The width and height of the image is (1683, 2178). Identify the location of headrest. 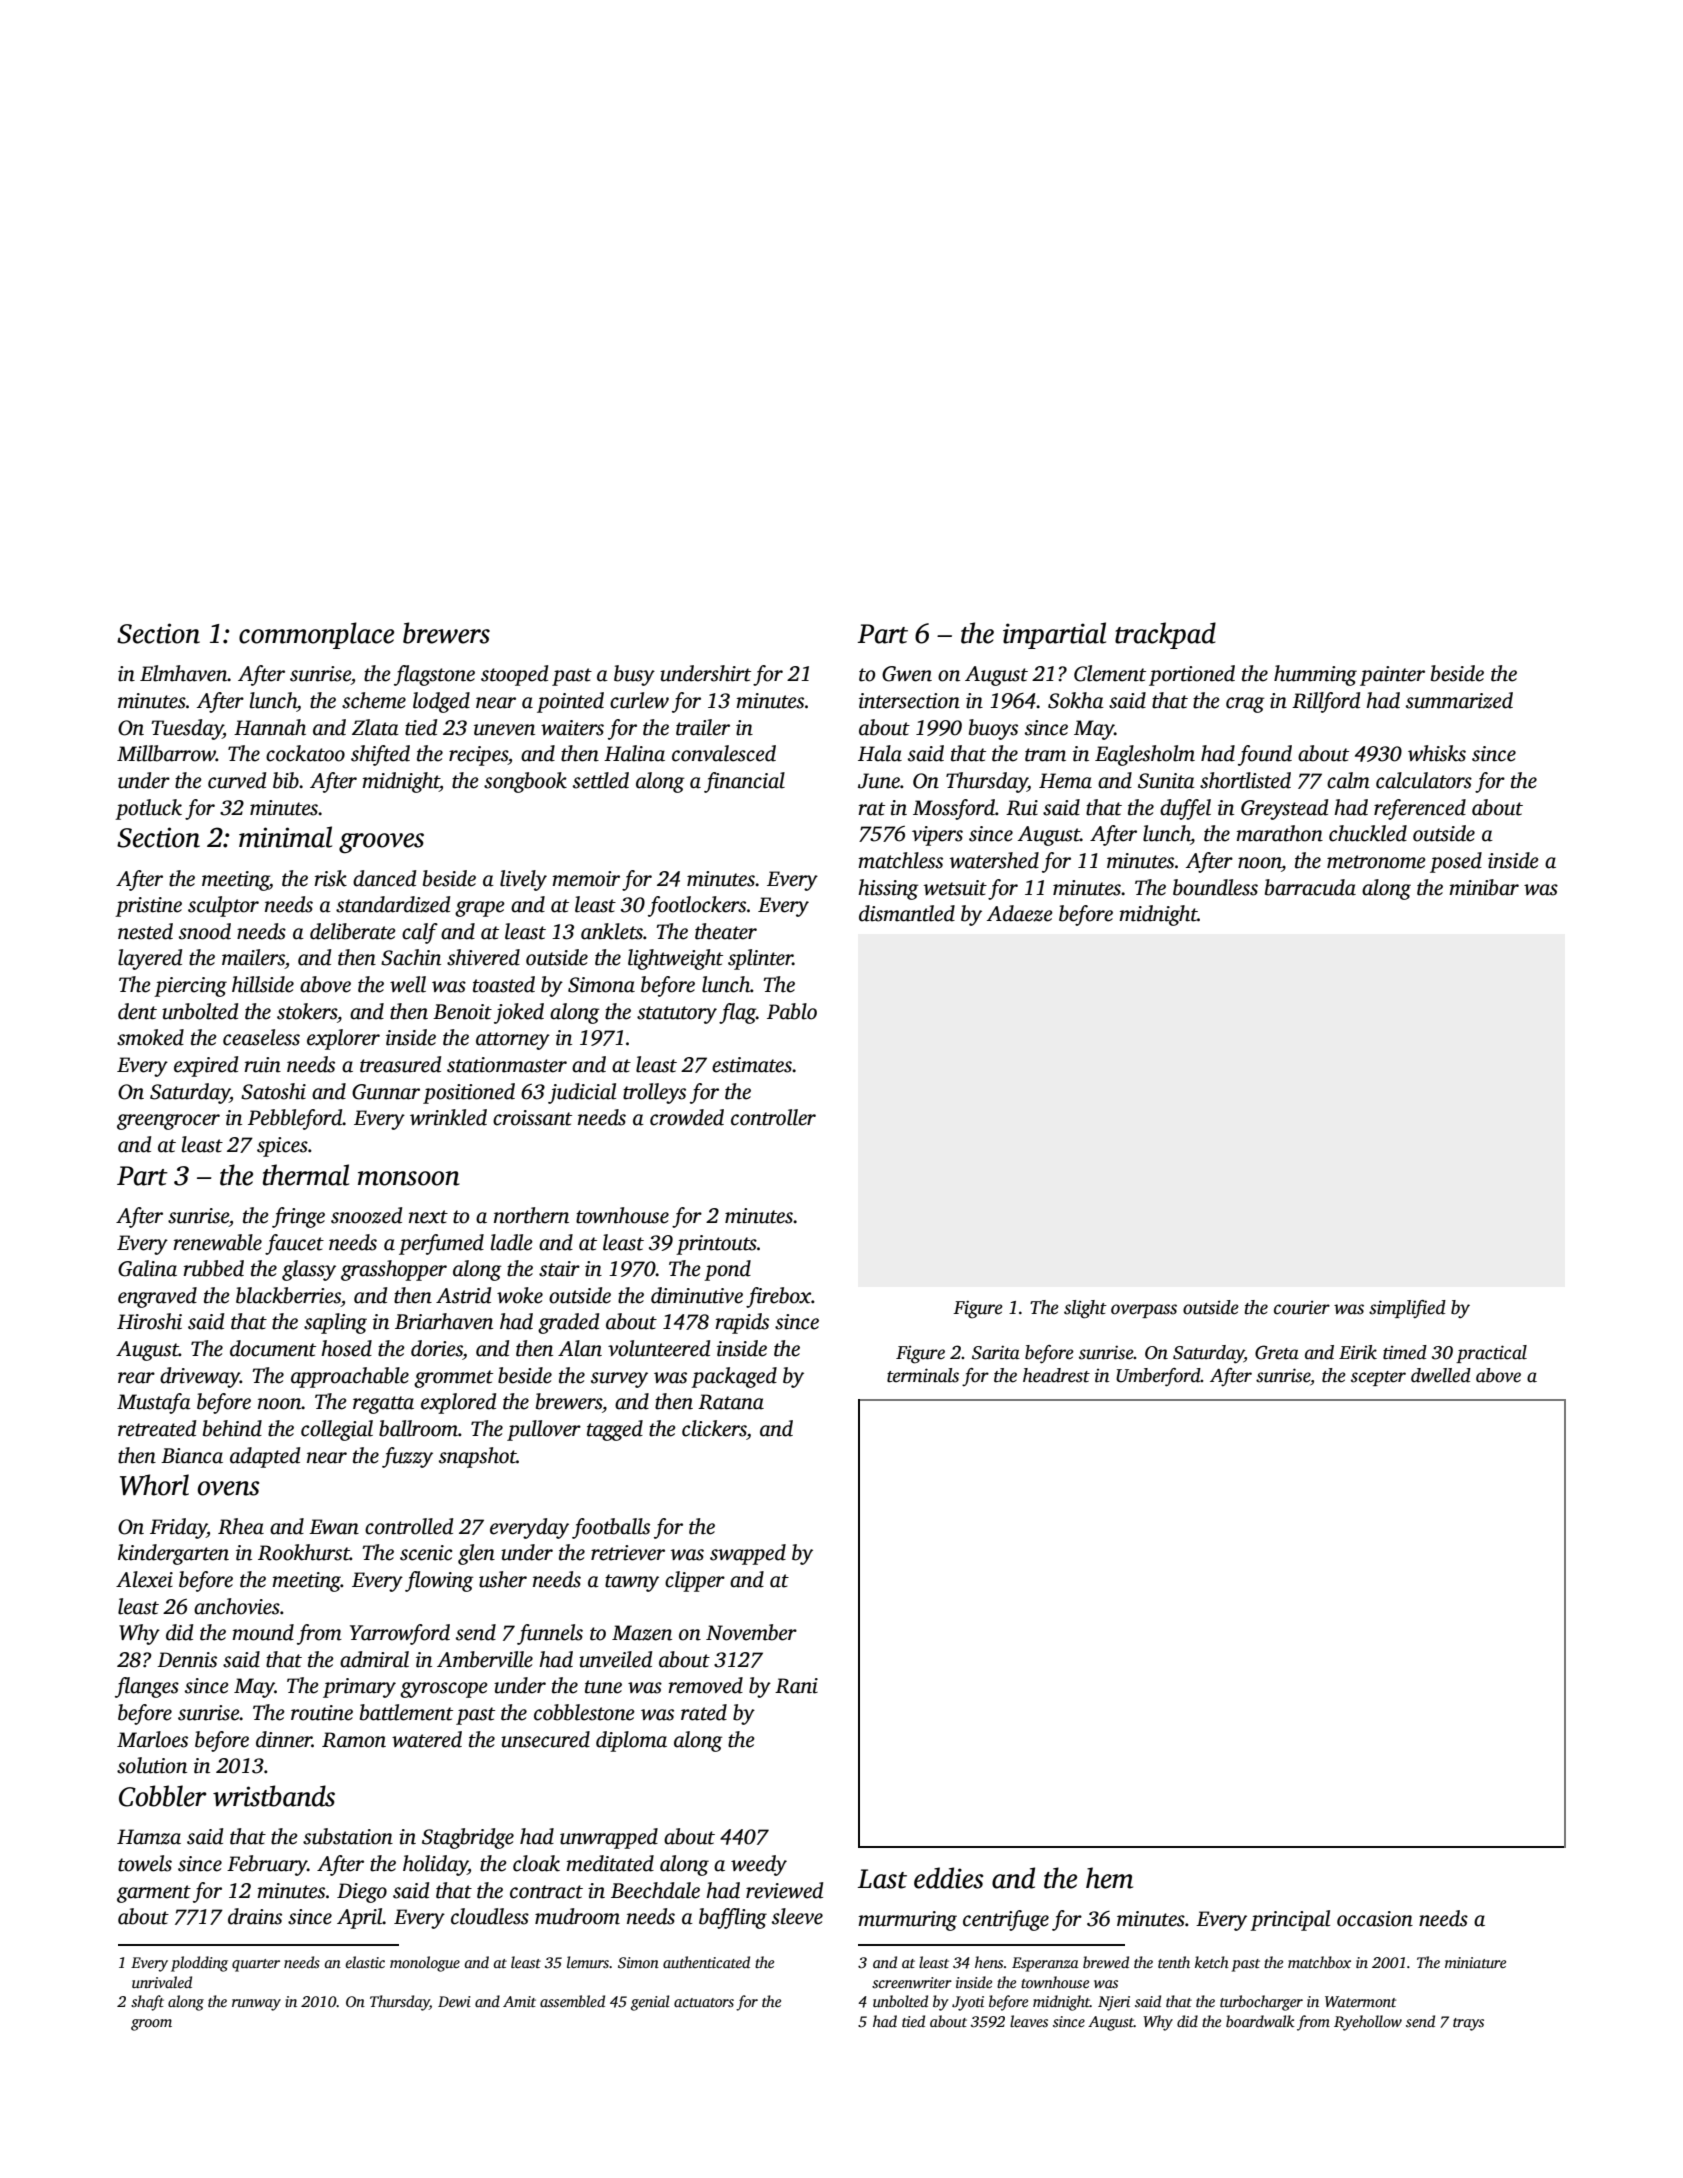
(1056, 1375).
